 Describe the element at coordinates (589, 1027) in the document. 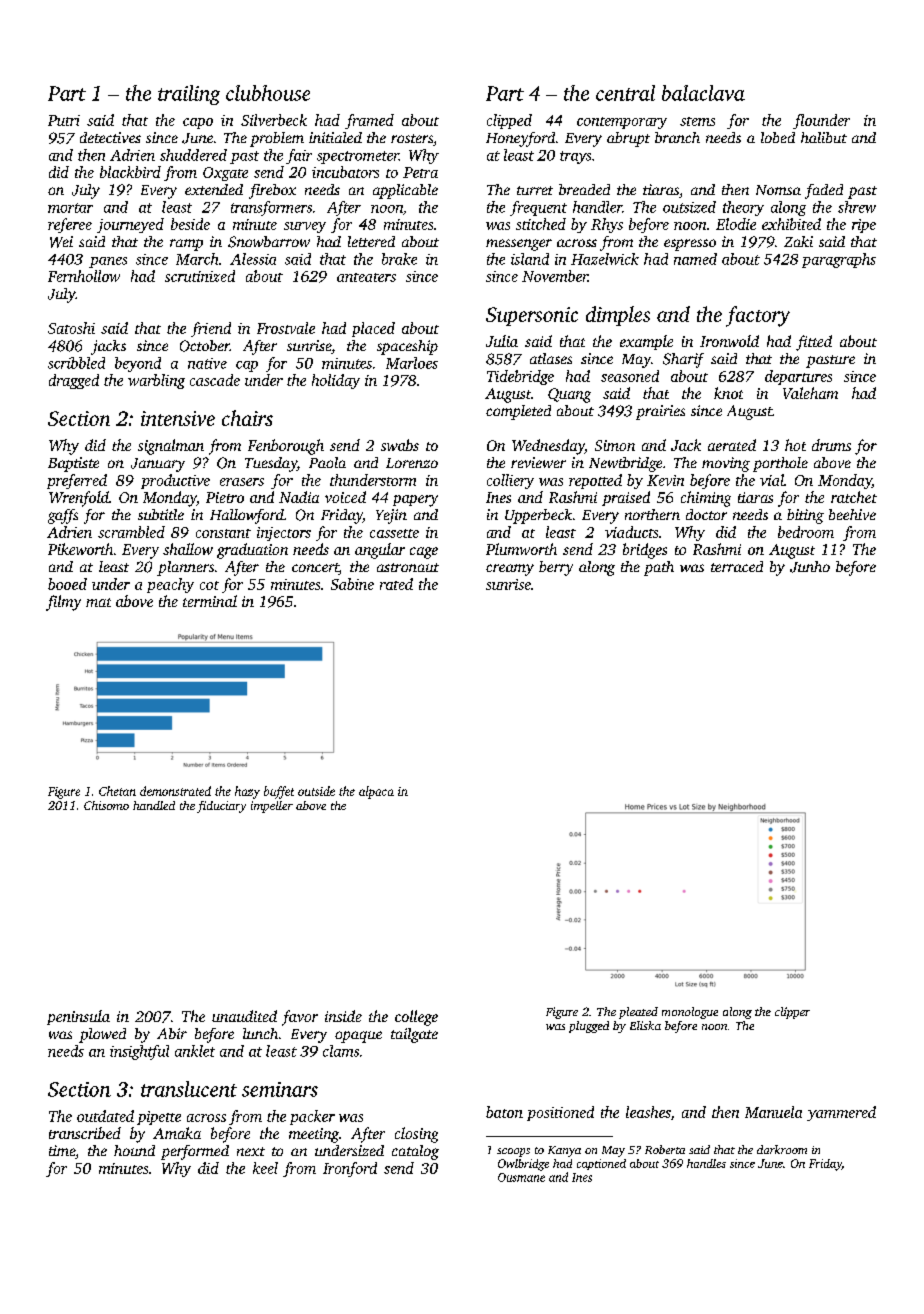

I see `plugged` at that location.
